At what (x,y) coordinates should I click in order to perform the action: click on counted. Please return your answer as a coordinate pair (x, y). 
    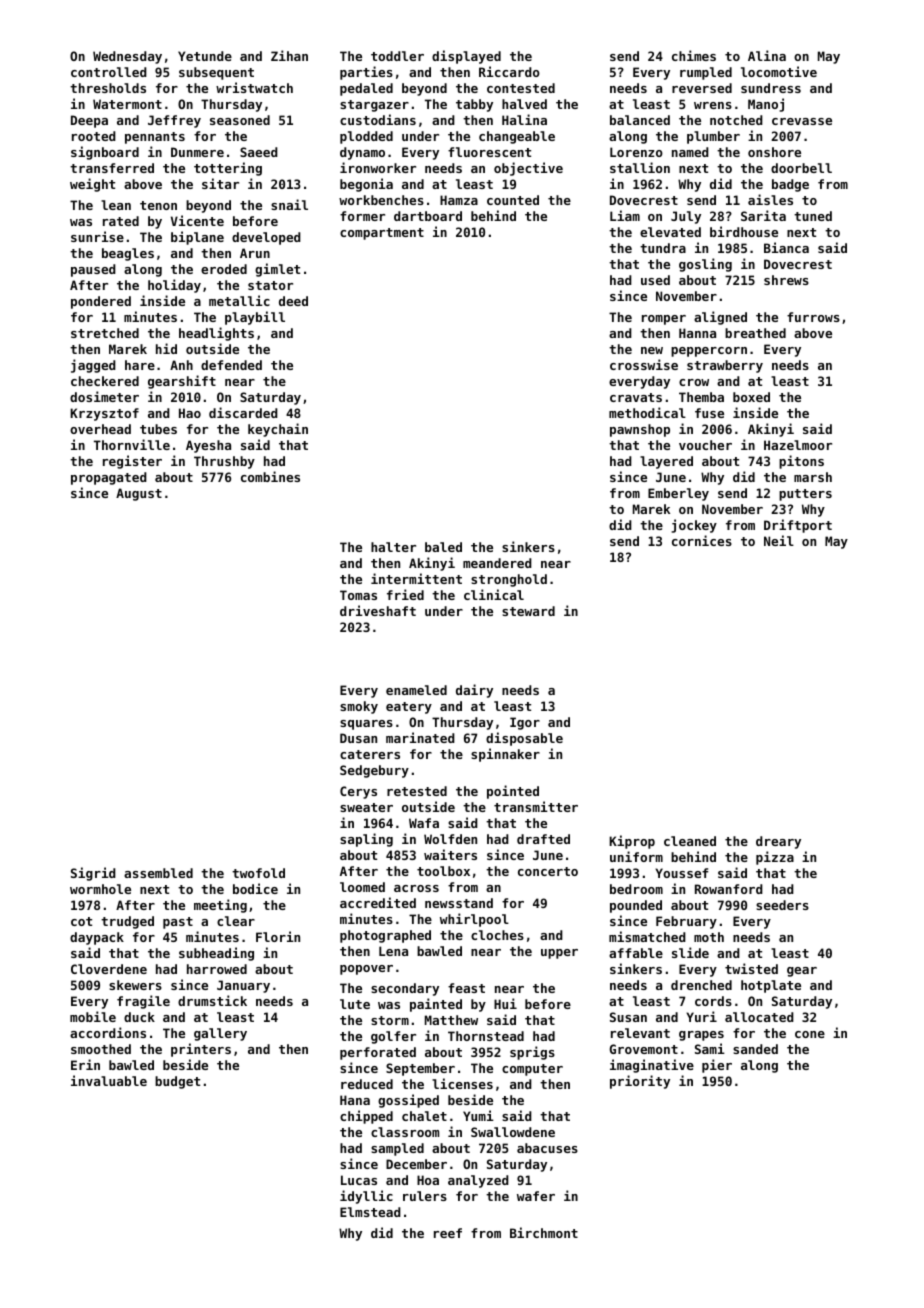
    Looking at the image, I should click on (513, 200).
